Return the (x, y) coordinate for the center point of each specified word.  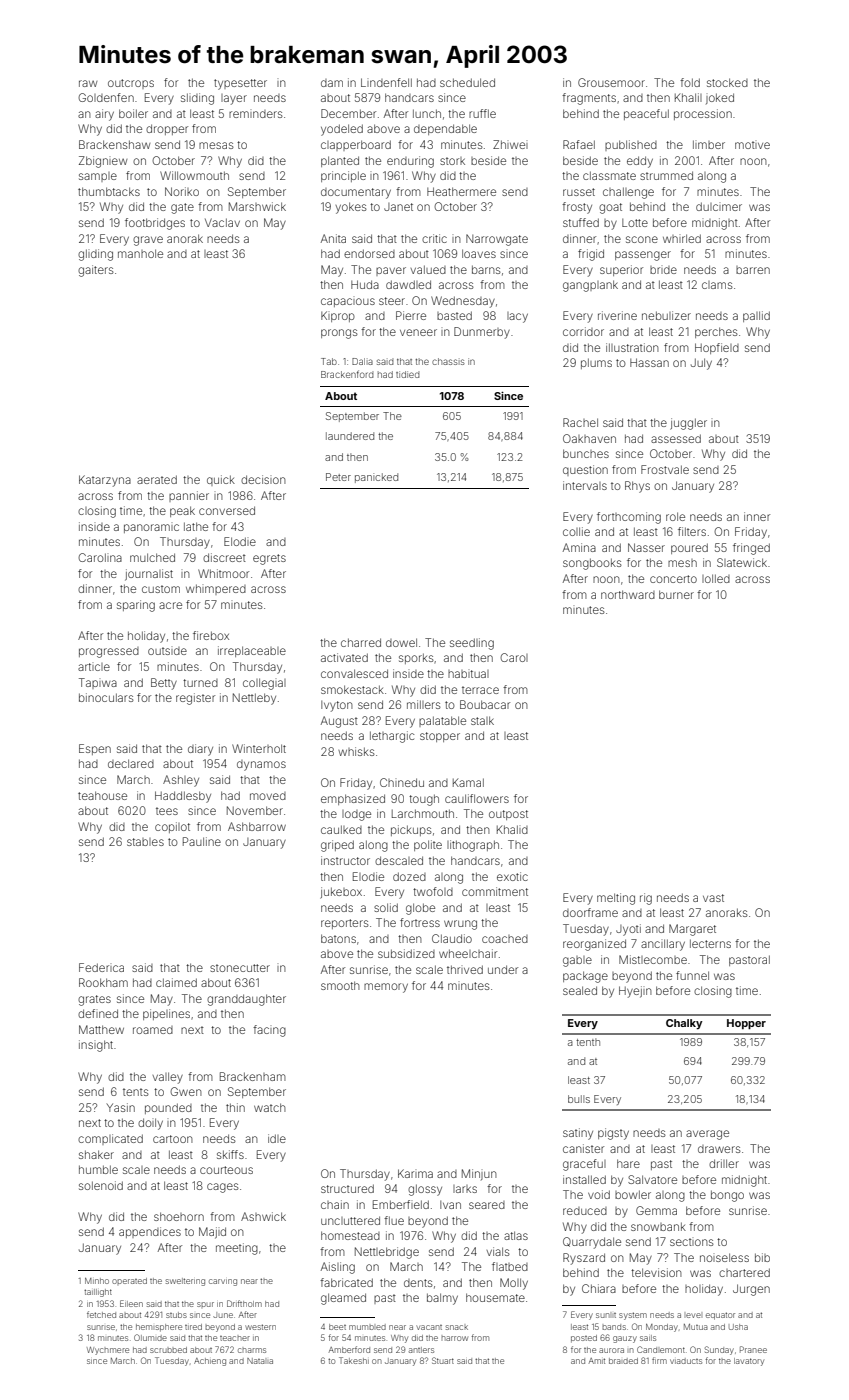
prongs (339, 334)
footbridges (155, 224)
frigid (591, 255)
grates (94, 1000)
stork (452, 161)
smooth (340, 985)
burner (676, 594)
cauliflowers (477, 798)
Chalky (684, 1024)
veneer (418, 332)
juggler (688, 424)
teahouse (102, 795)
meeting (237, 1249)
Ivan (450, 1205)
